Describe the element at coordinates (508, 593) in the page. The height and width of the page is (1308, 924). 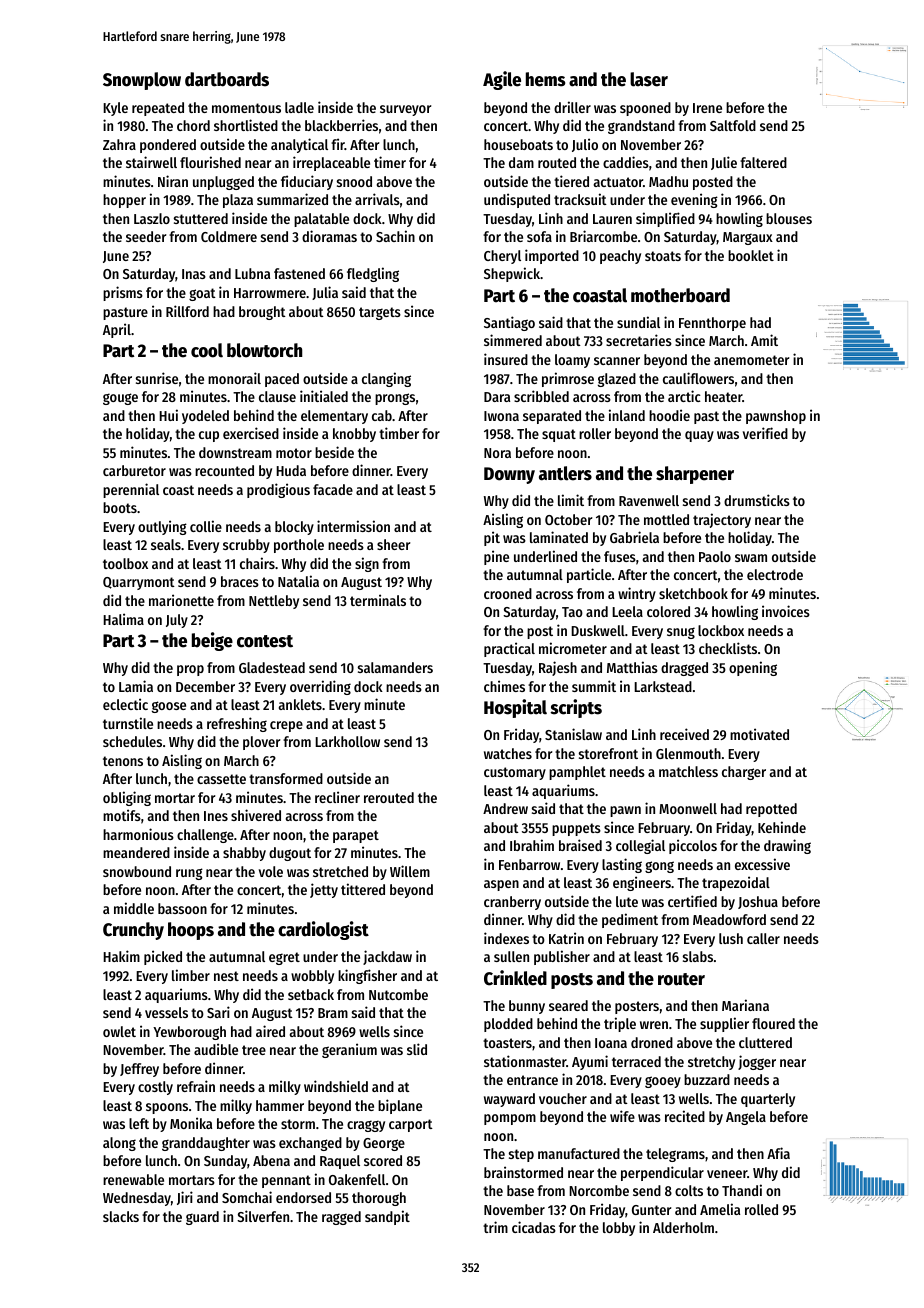
I see `crooned` at that location.
